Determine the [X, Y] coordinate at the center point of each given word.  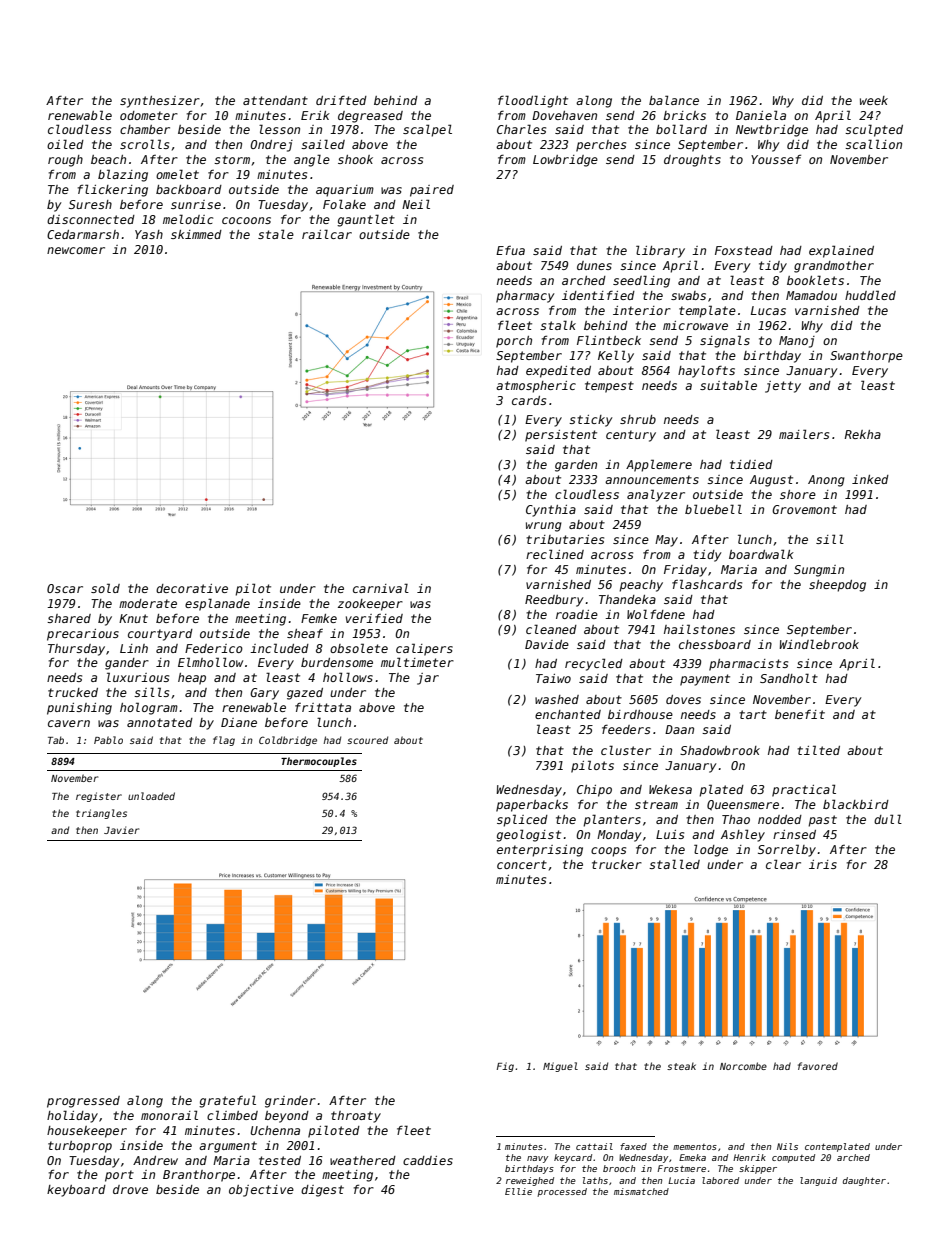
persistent [561, 436]
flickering [113, 190]
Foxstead [744, 250]
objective [261, 1191]
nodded [780, 819]
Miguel [560, 1067]
